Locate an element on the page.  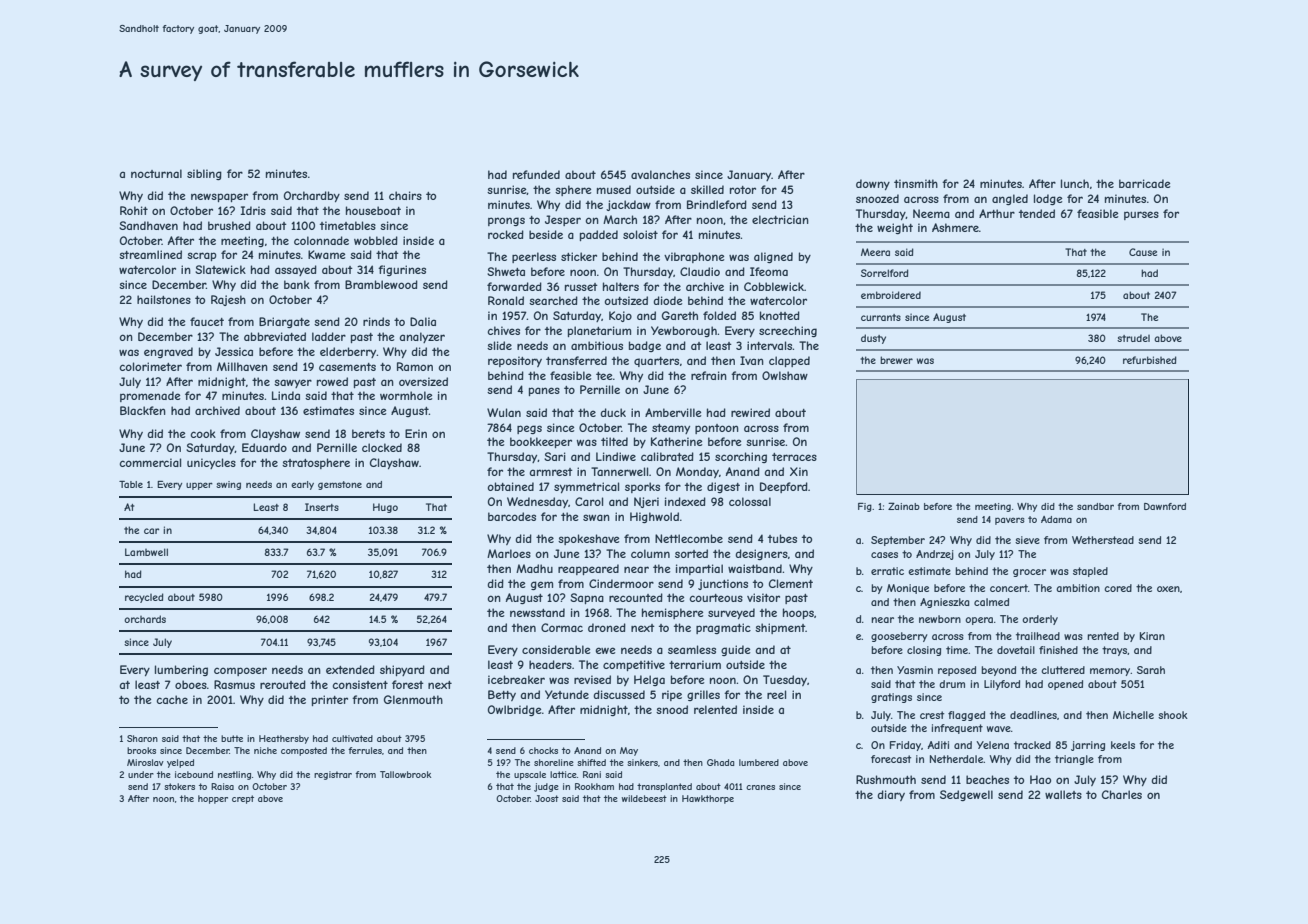
faucet is located at coordinates (207, 321).
